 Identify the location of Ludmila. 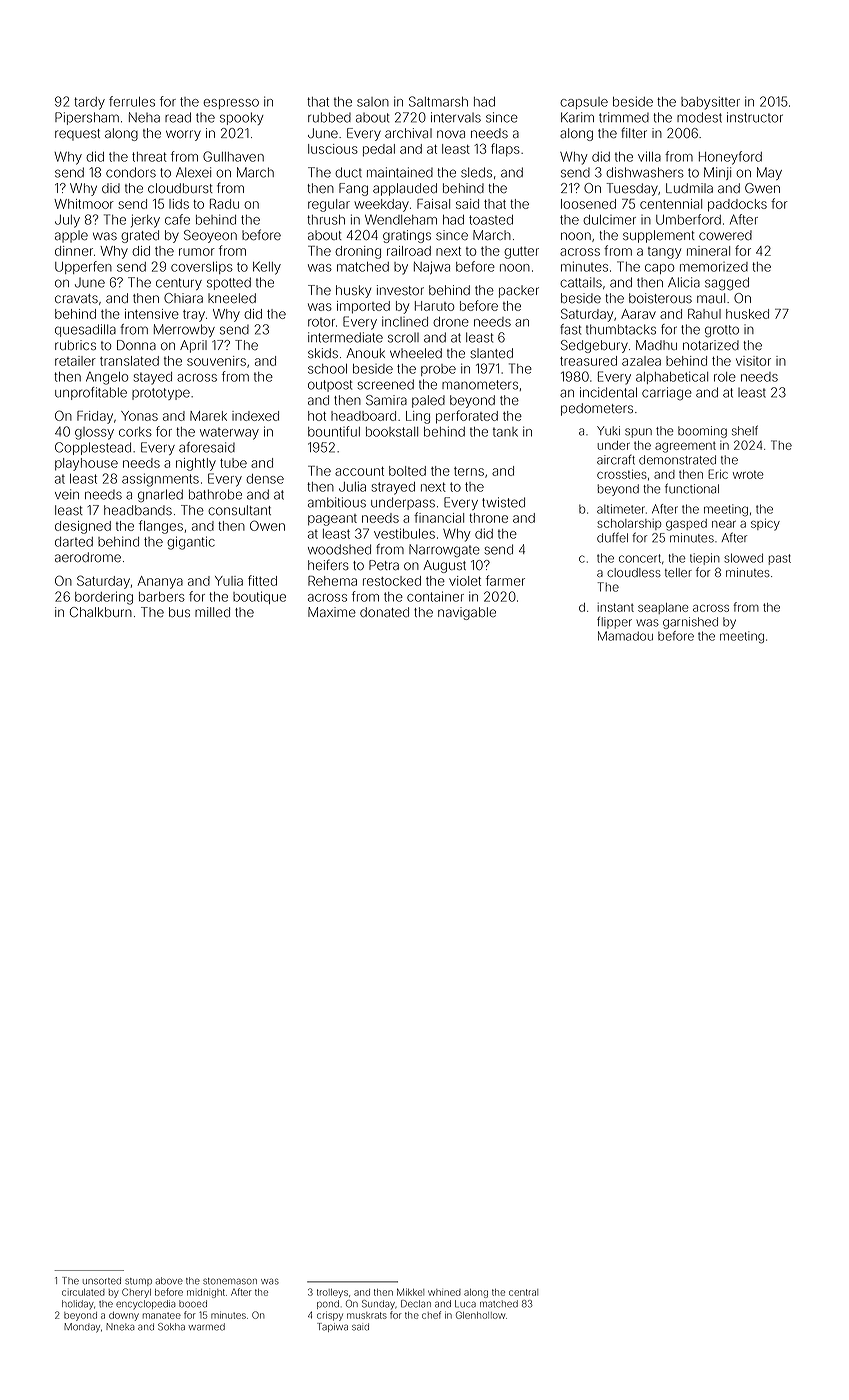
(689, 188).
